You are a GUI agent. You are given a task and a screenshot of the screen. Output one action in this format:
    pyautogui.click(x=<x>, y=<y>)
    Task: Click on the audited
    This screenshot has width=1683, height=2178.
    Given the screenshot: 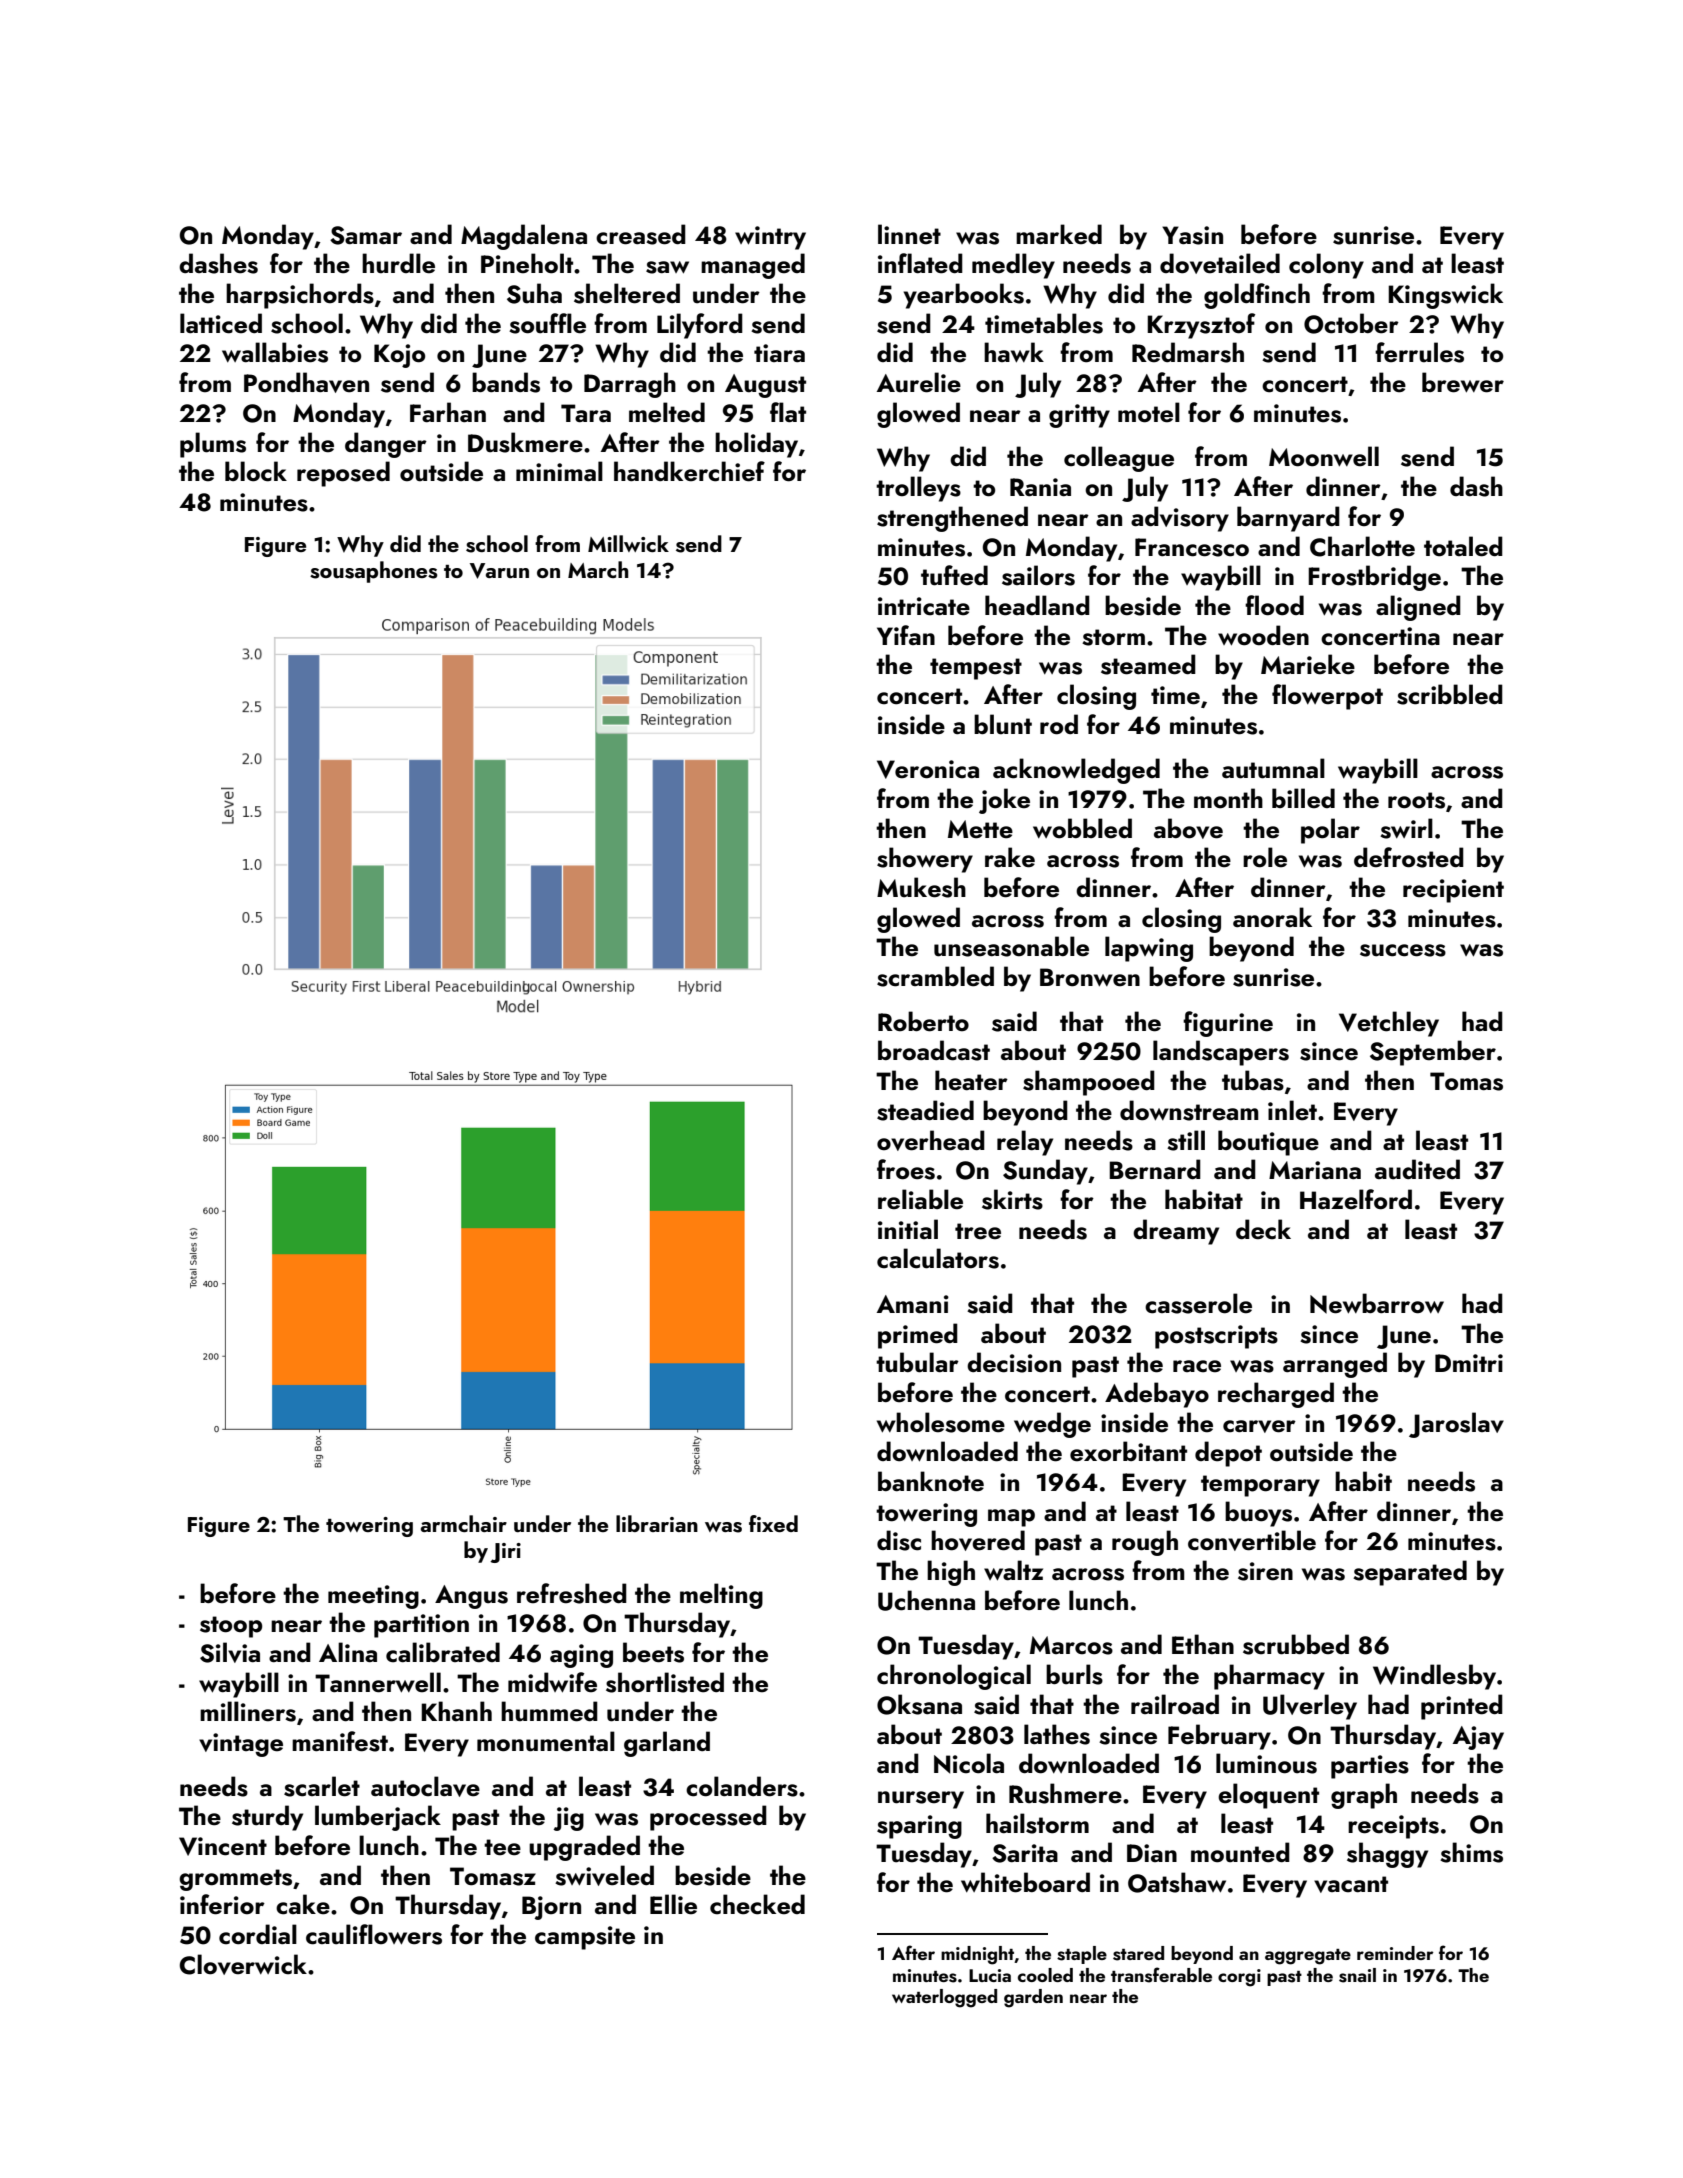 What is the action you would take?
    pyautogui.click(x=1417, y=1169)
